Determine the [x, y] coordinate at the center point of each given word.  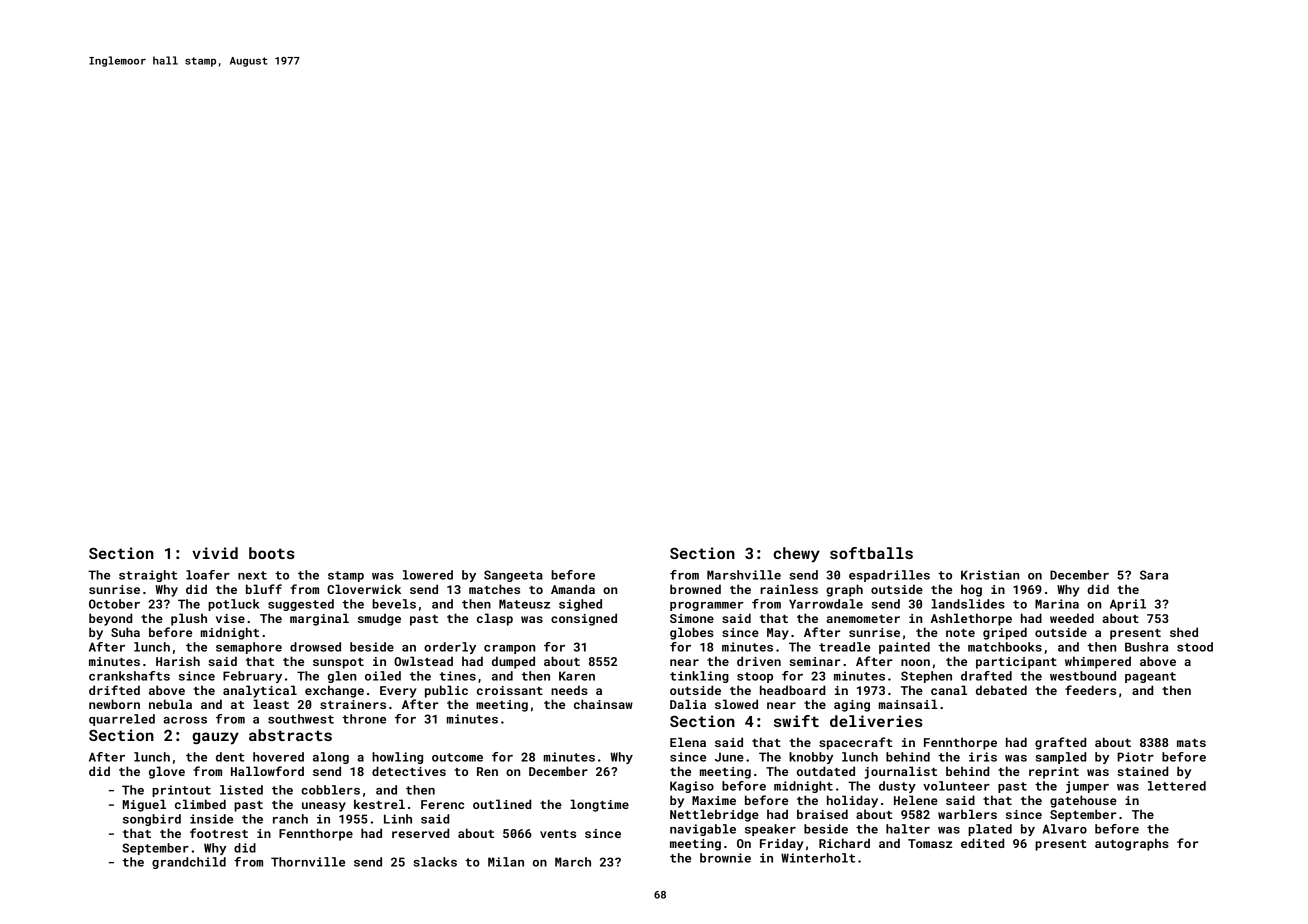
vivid [215, 553]
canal [949, 690]
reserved [420, 833]
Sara [1154, 575]
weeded [1072, 618]
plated [990, 830]
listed [241, 790]
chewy [796, 555]
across [185, 720]
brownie [725, 858]
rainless [789, 589]
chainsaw [603, 704]
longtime [599, 805]
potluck [234, 605]
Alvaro [1065, 829]
